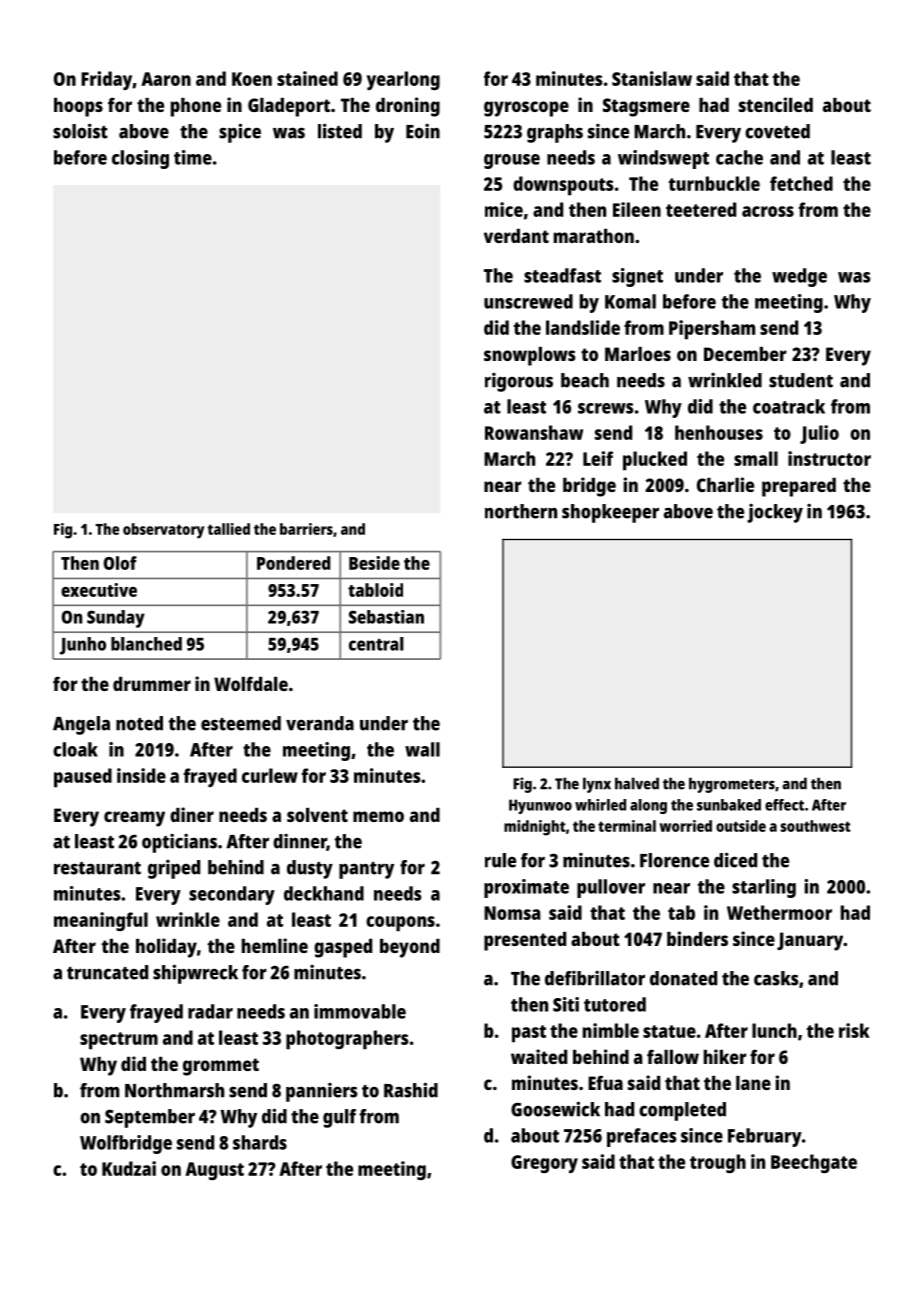 The width and height of the page is (924, 1311). Describe the element at coordinates (775, 513) in the page. I see `jockey` at that location.
